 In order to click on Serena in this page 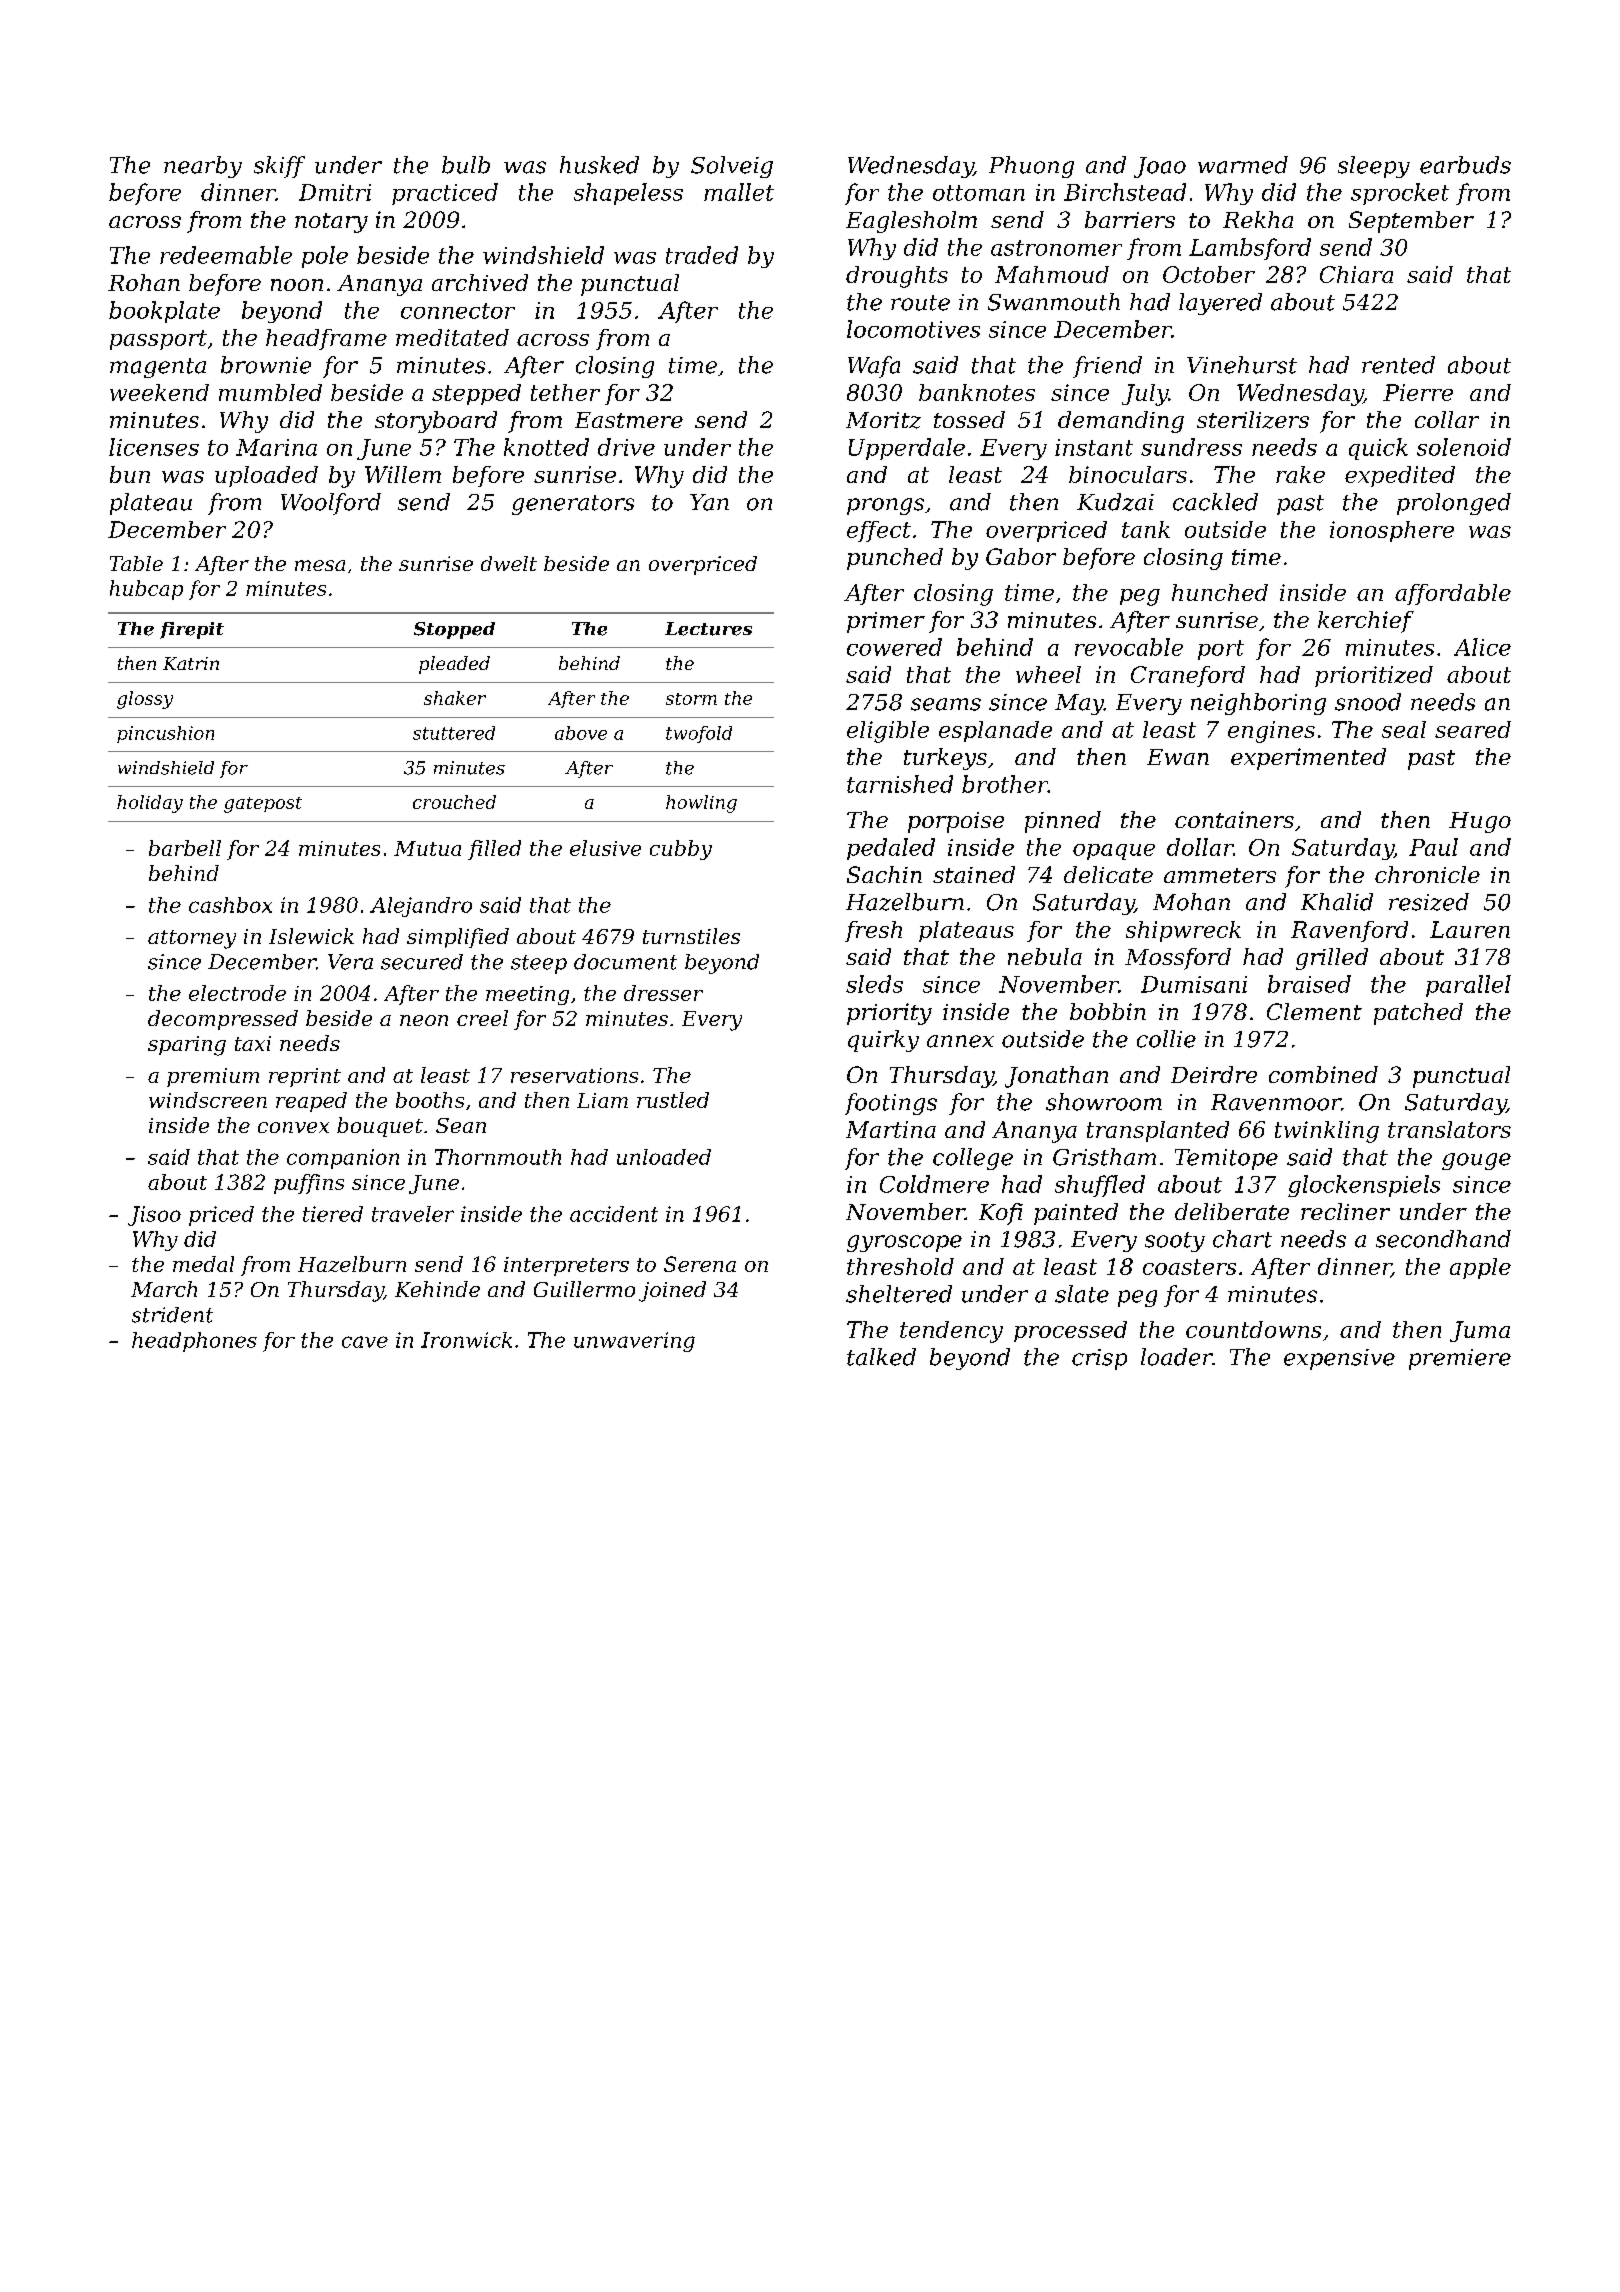, I will do `click(700, 1264)`.
